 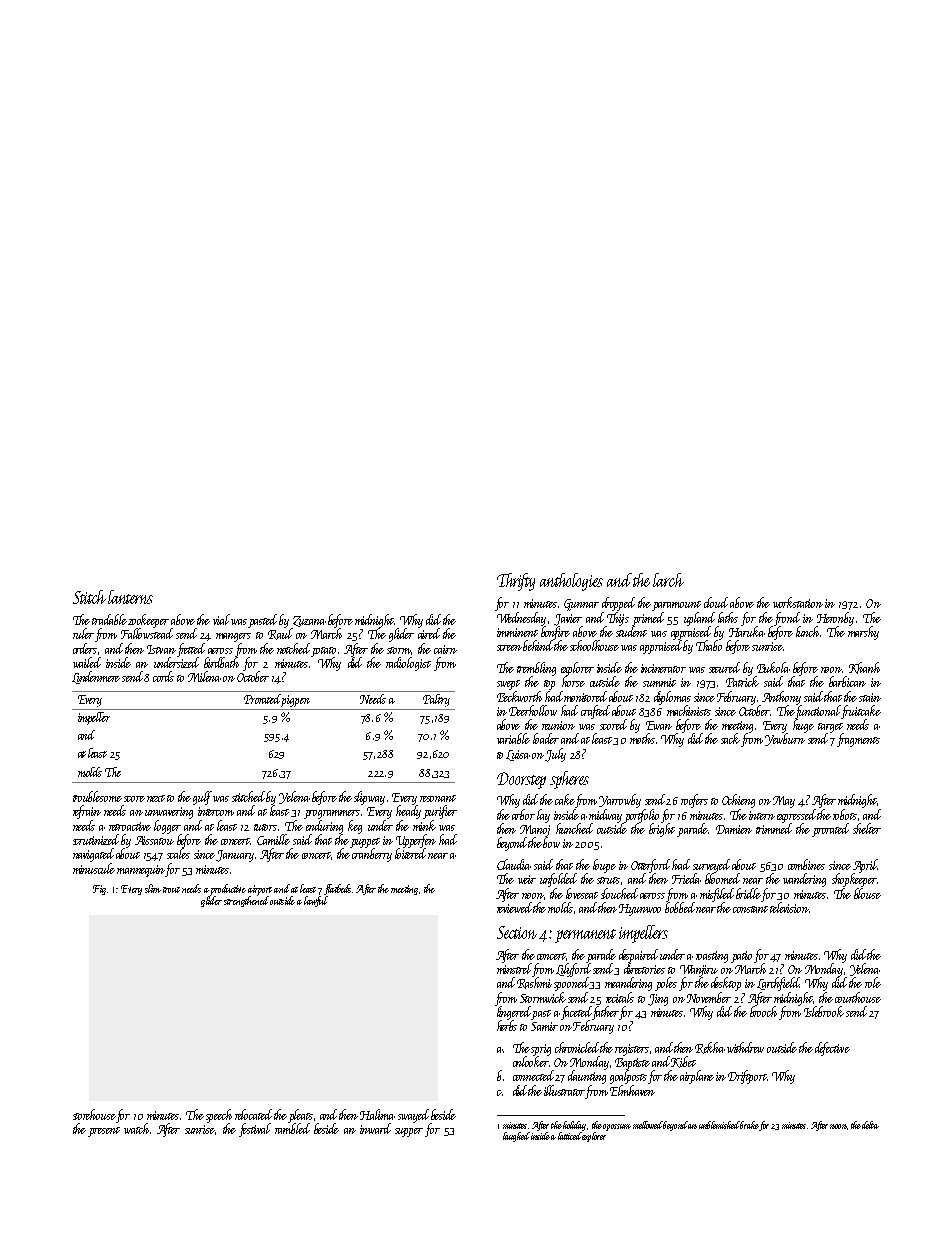 I want to click on defective, so click(x=832, y=1049).
